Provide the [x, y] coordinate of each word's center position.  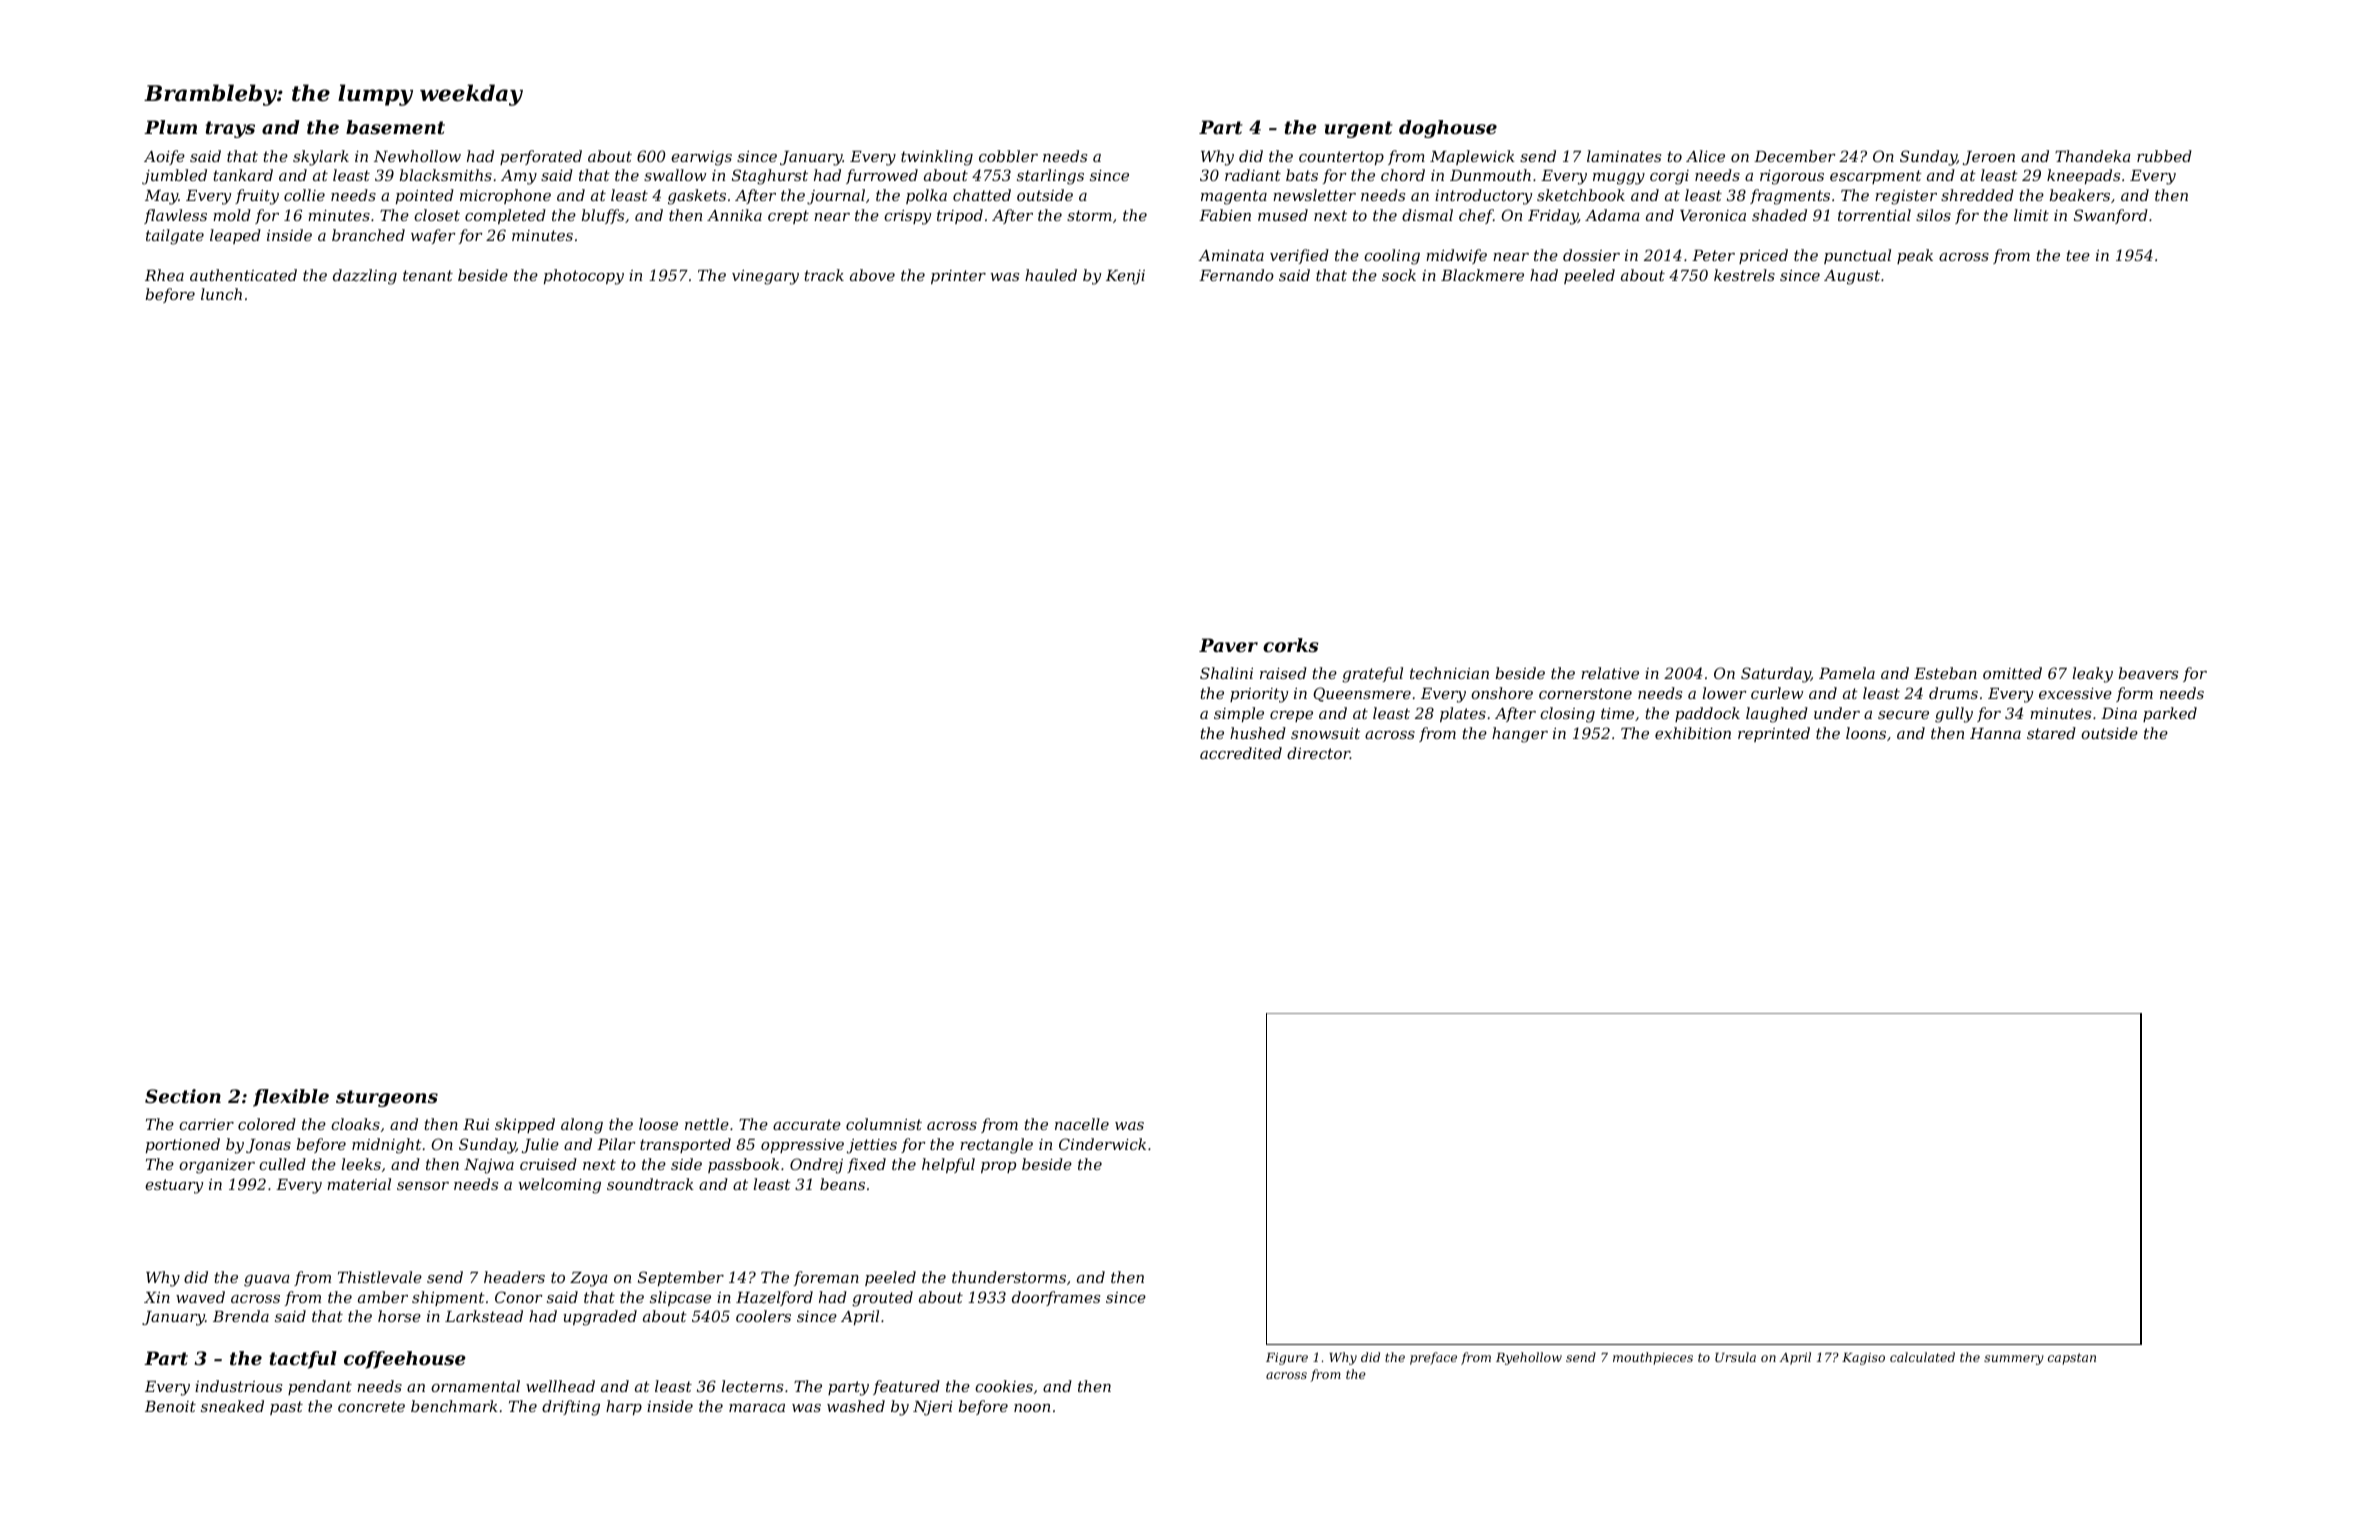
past [286, 1408]
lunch [221, 294]
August [1852, 277]
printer [958, 277]
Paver [1228, 645]
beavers [2148, 673]
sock [1399, 275]
